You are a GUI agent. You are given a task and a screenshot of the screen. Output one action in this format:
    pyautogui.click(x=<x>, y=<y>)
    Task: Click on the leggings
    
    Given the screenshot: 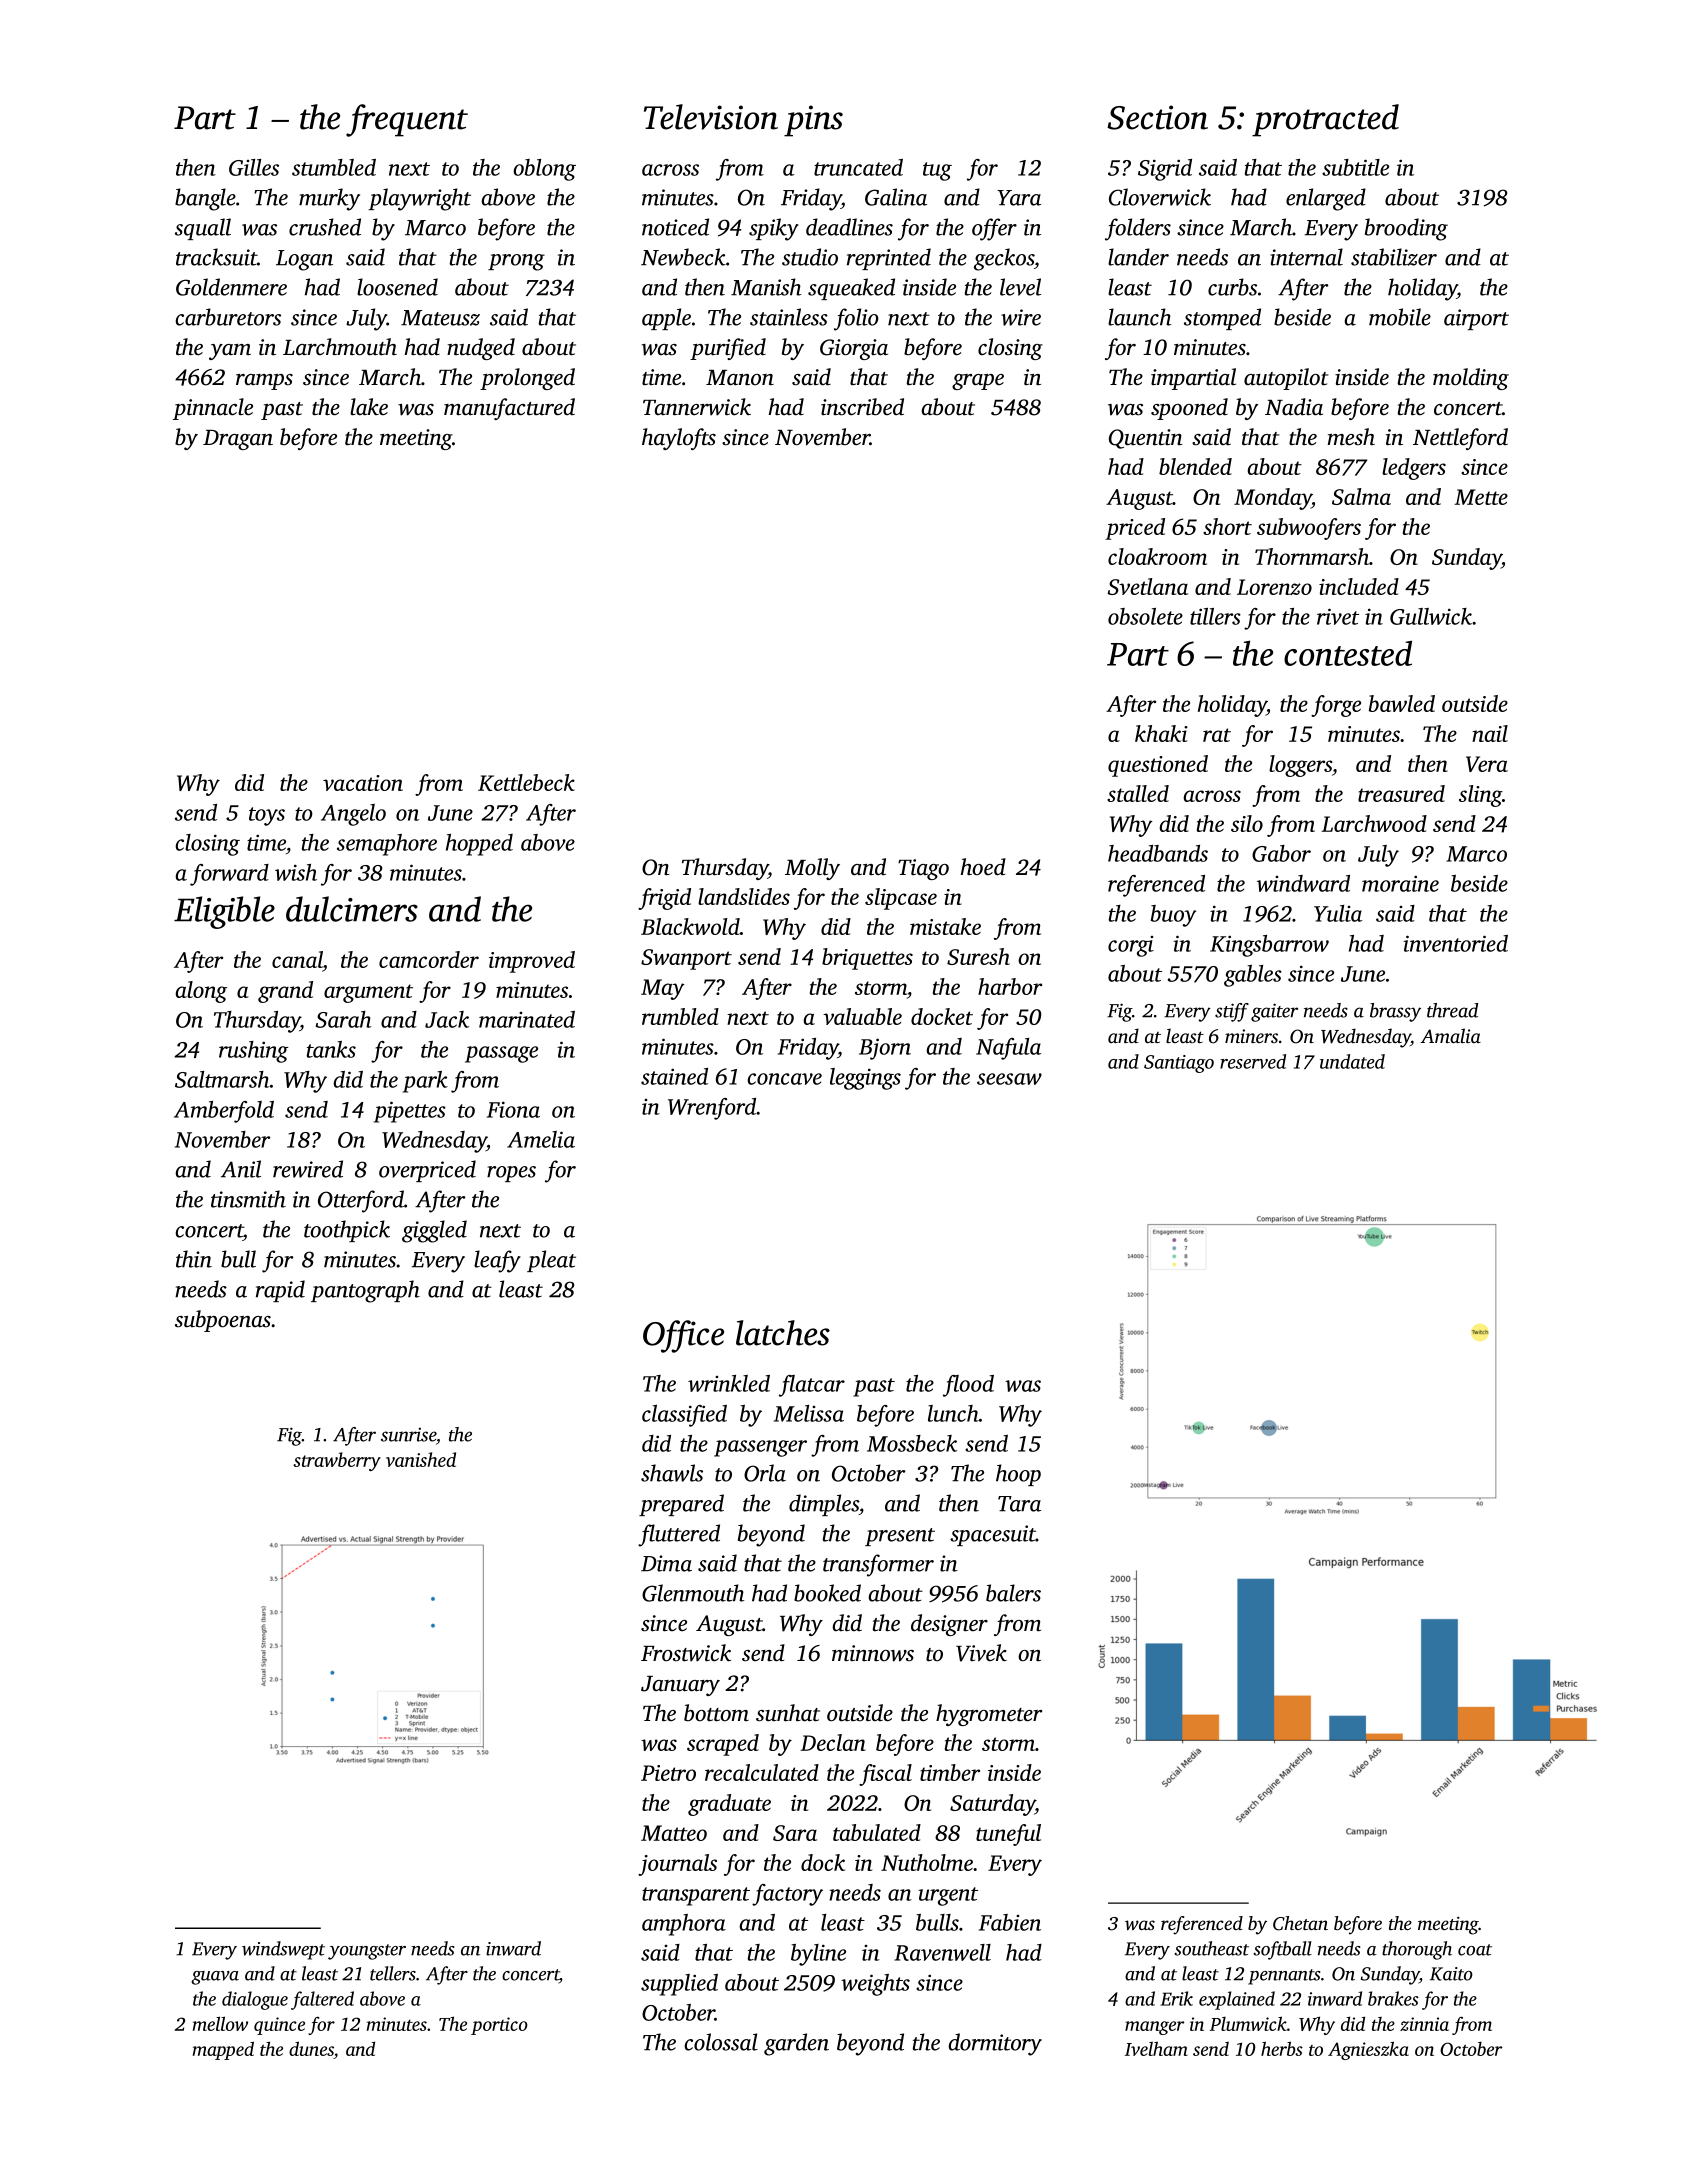 What is the action you would take?
    pyautogui.click(x=865, y=1079)
